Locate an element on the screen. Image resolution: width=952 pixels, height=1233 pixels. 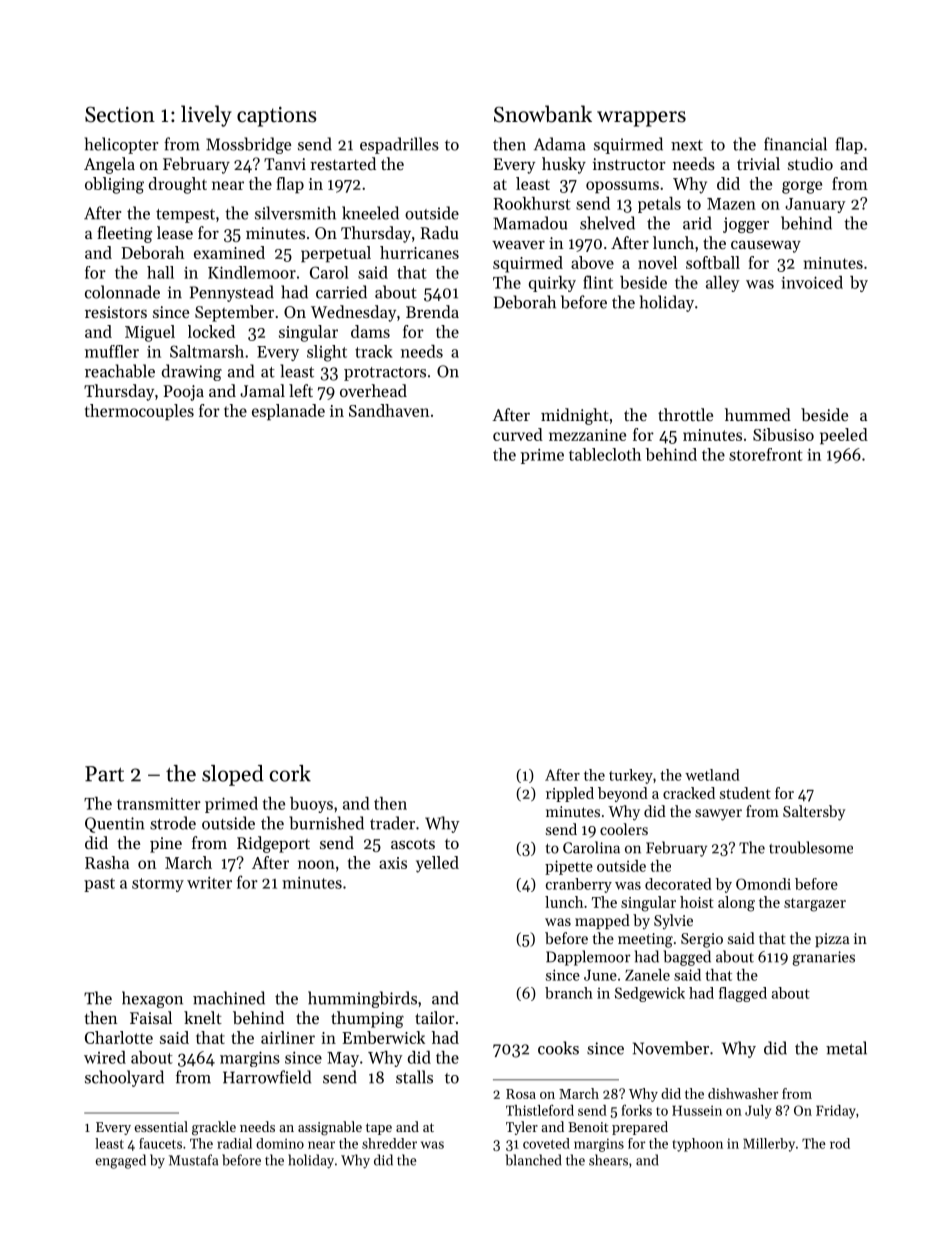
peeled is located at coordinates (844, 436).
